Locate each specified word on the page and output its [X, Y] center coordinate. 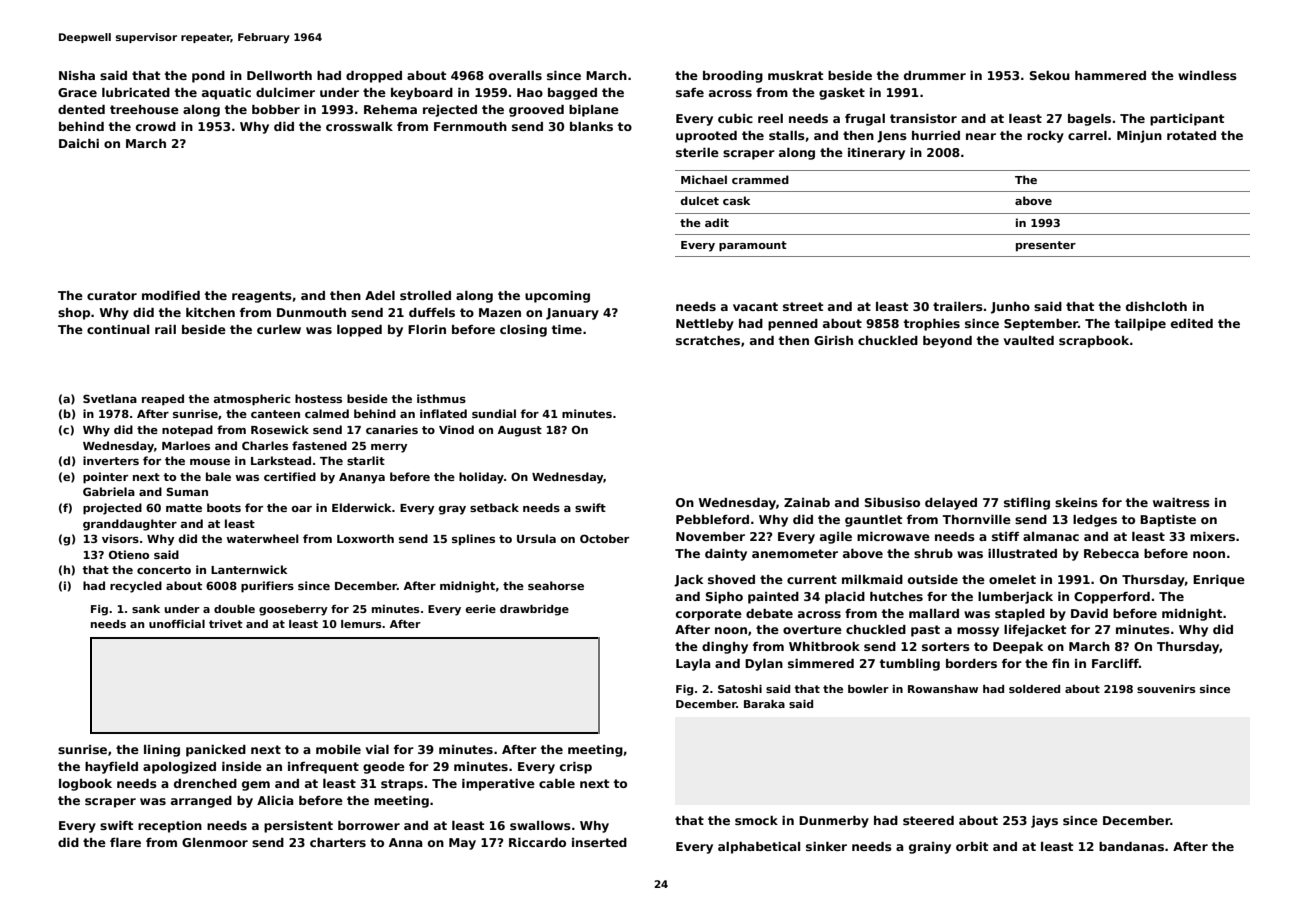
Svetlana [110, 398]
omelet [1012, 579]
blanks [591, 126]
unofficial [177, 624]
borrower [369, 825]
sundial [494, 413]
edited [1192, 323]
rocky [1045, 137]
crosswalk [359, 126]
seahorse [556, 585]
